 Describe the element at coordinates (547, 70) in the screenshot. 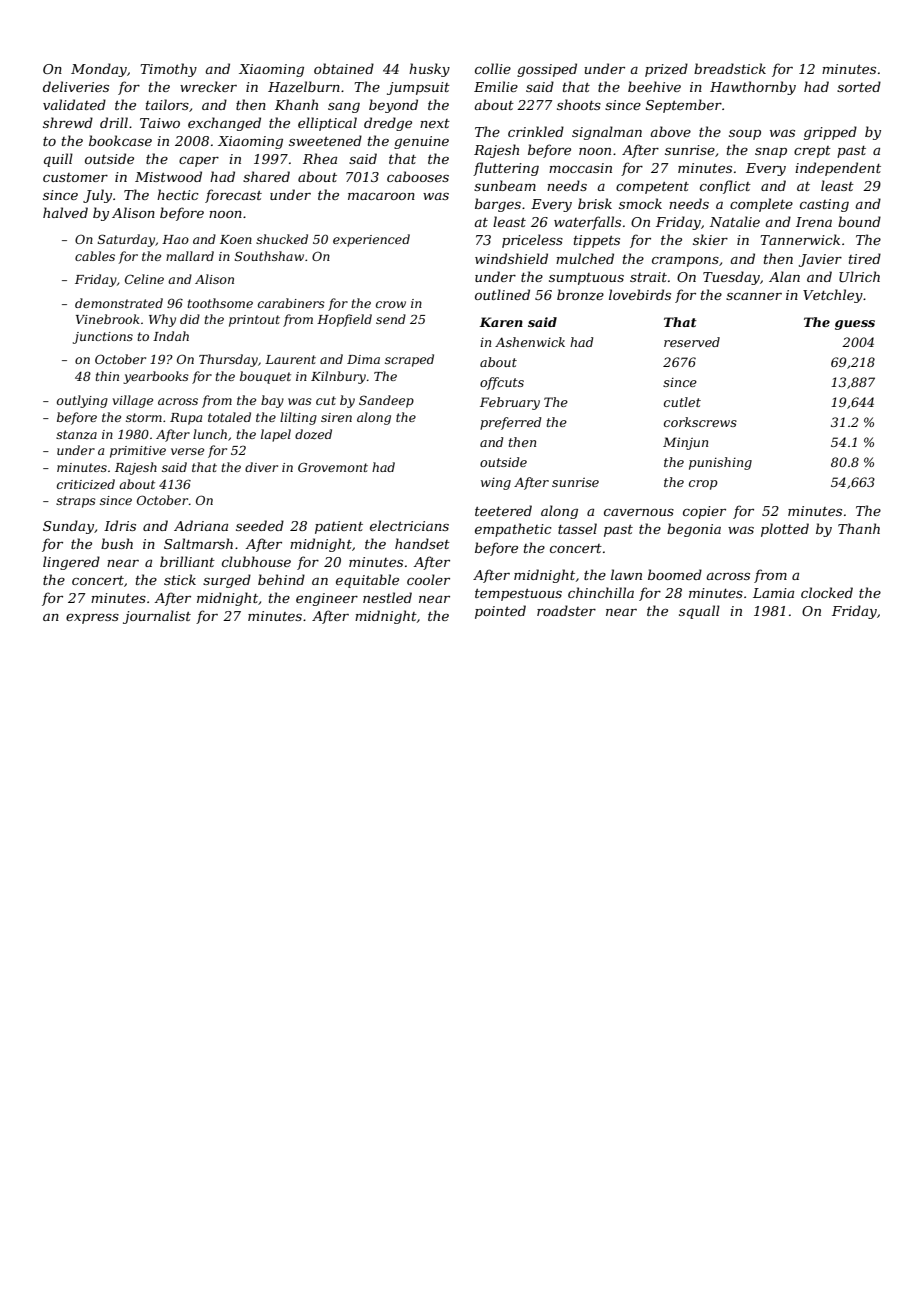

I see `gossiped` at that location.
